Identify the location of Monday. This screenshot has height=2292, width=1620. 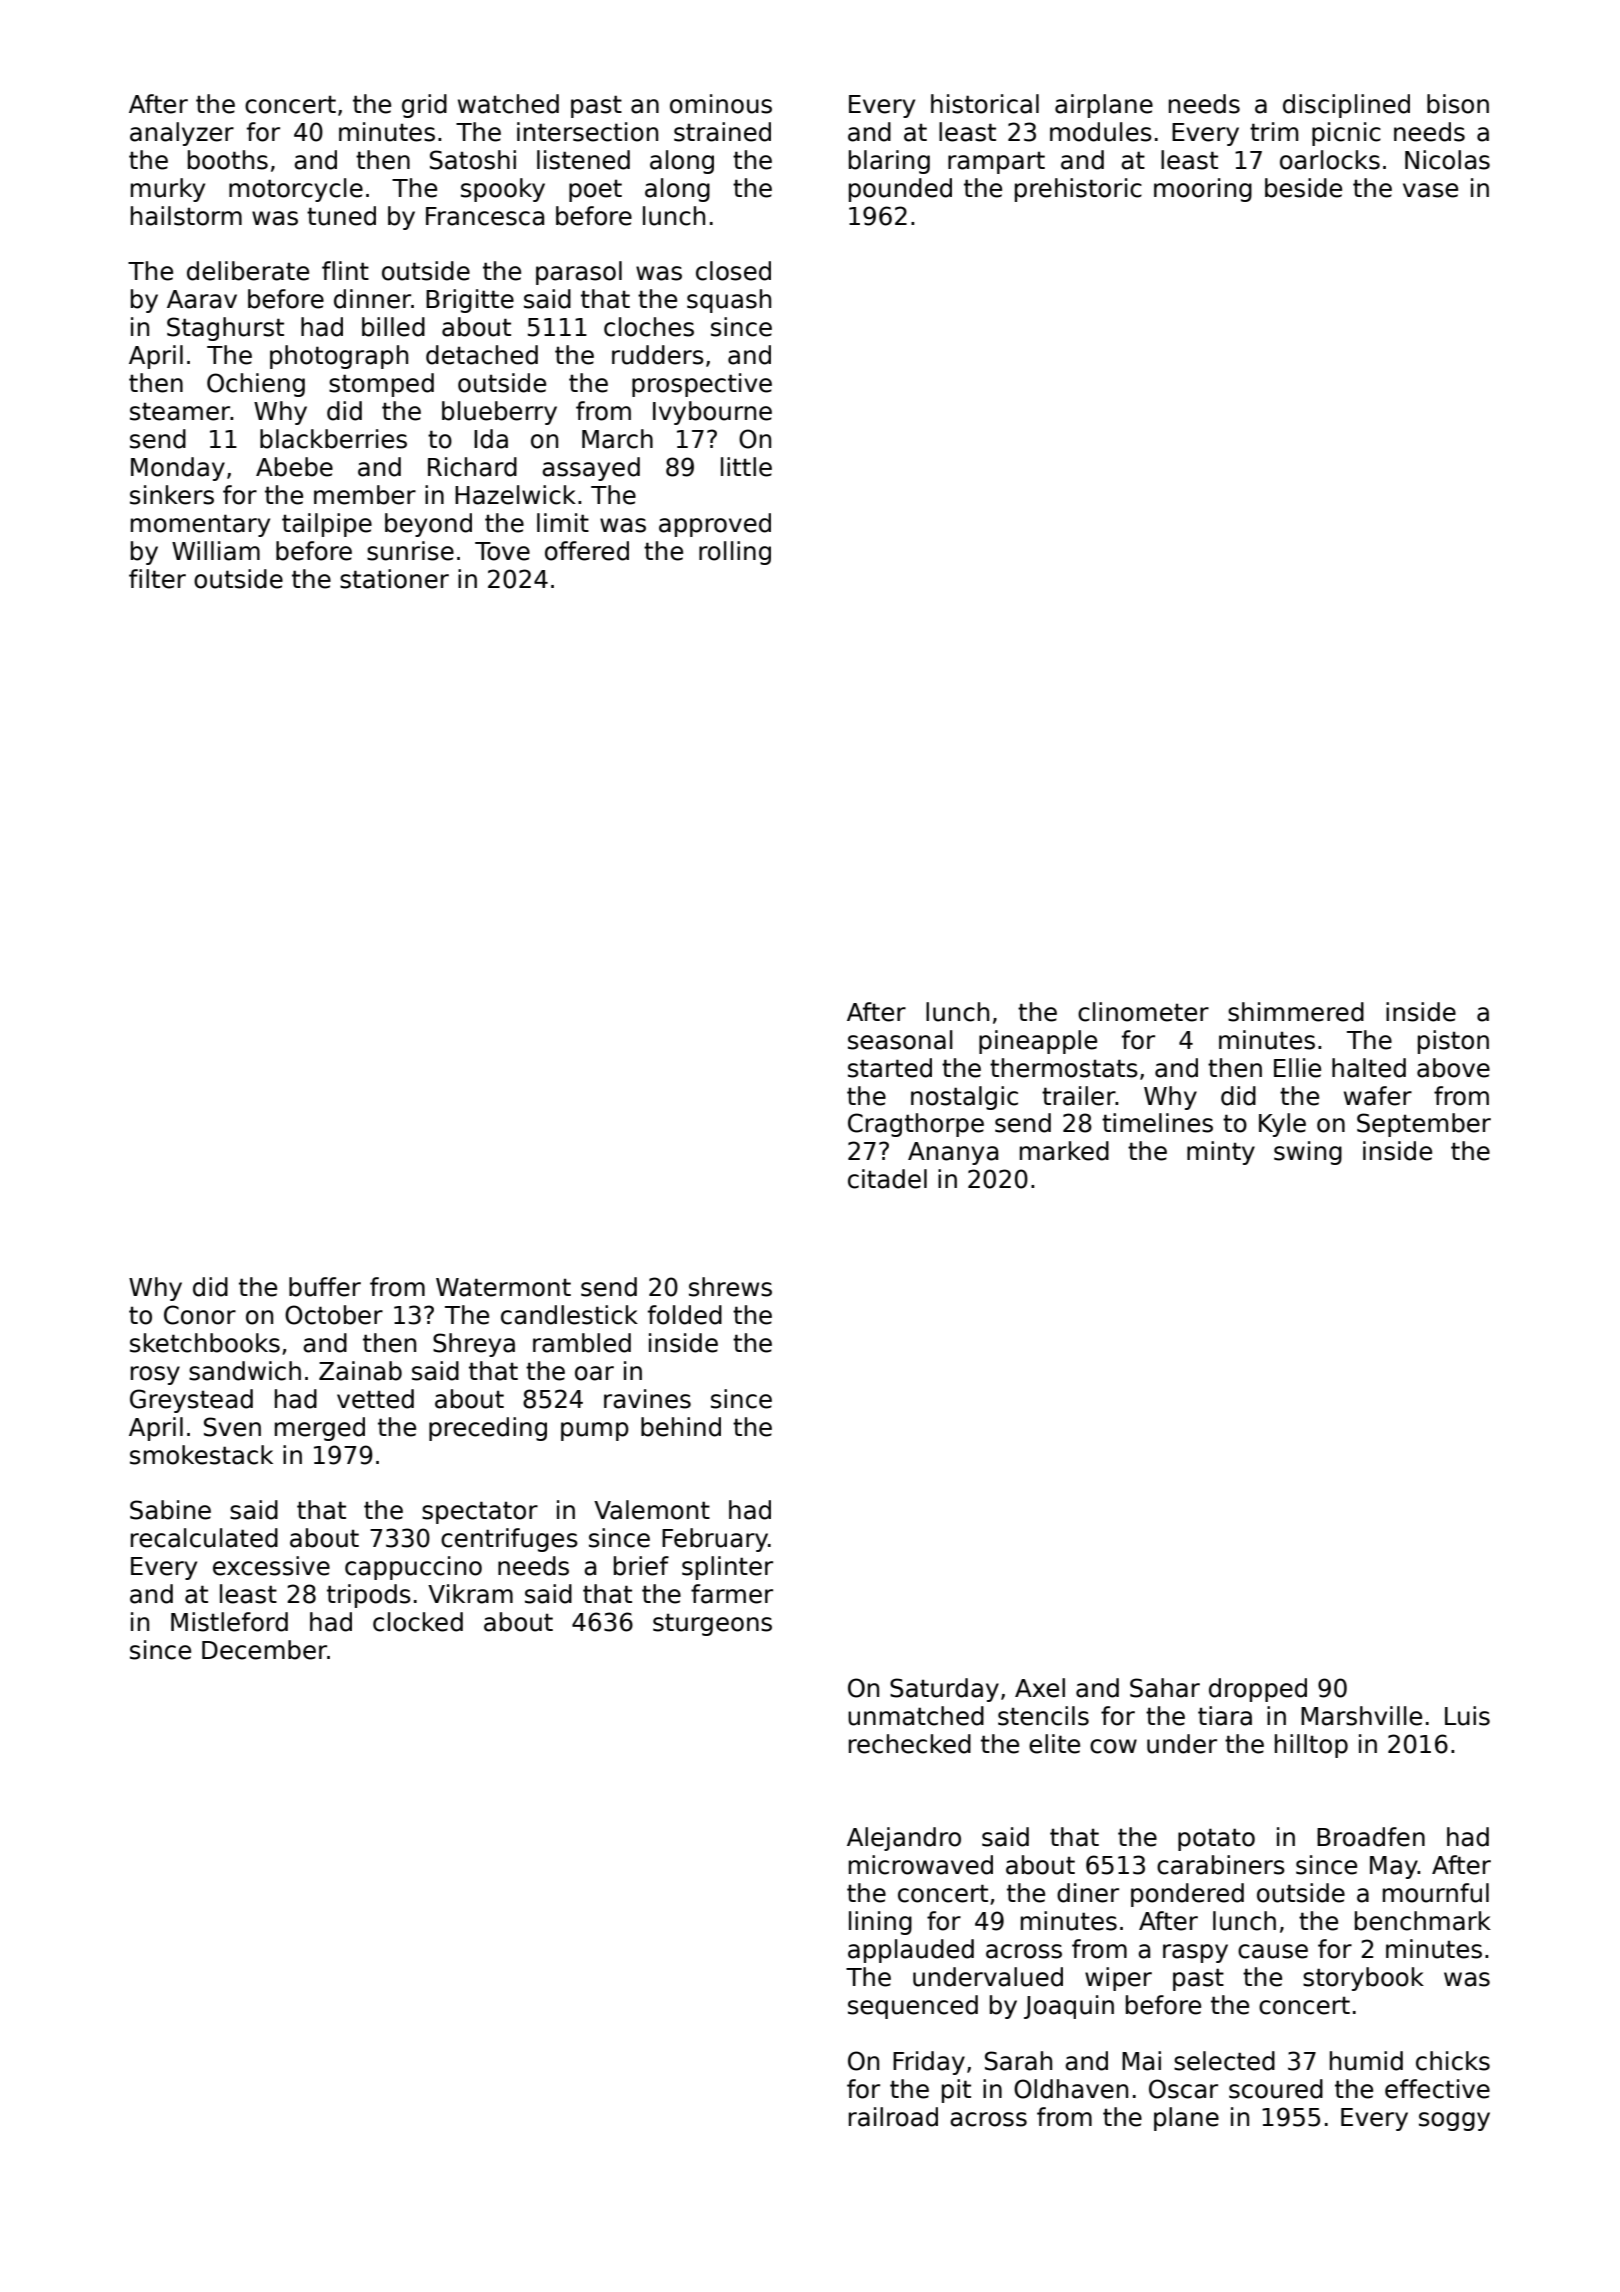
(178, 469).
